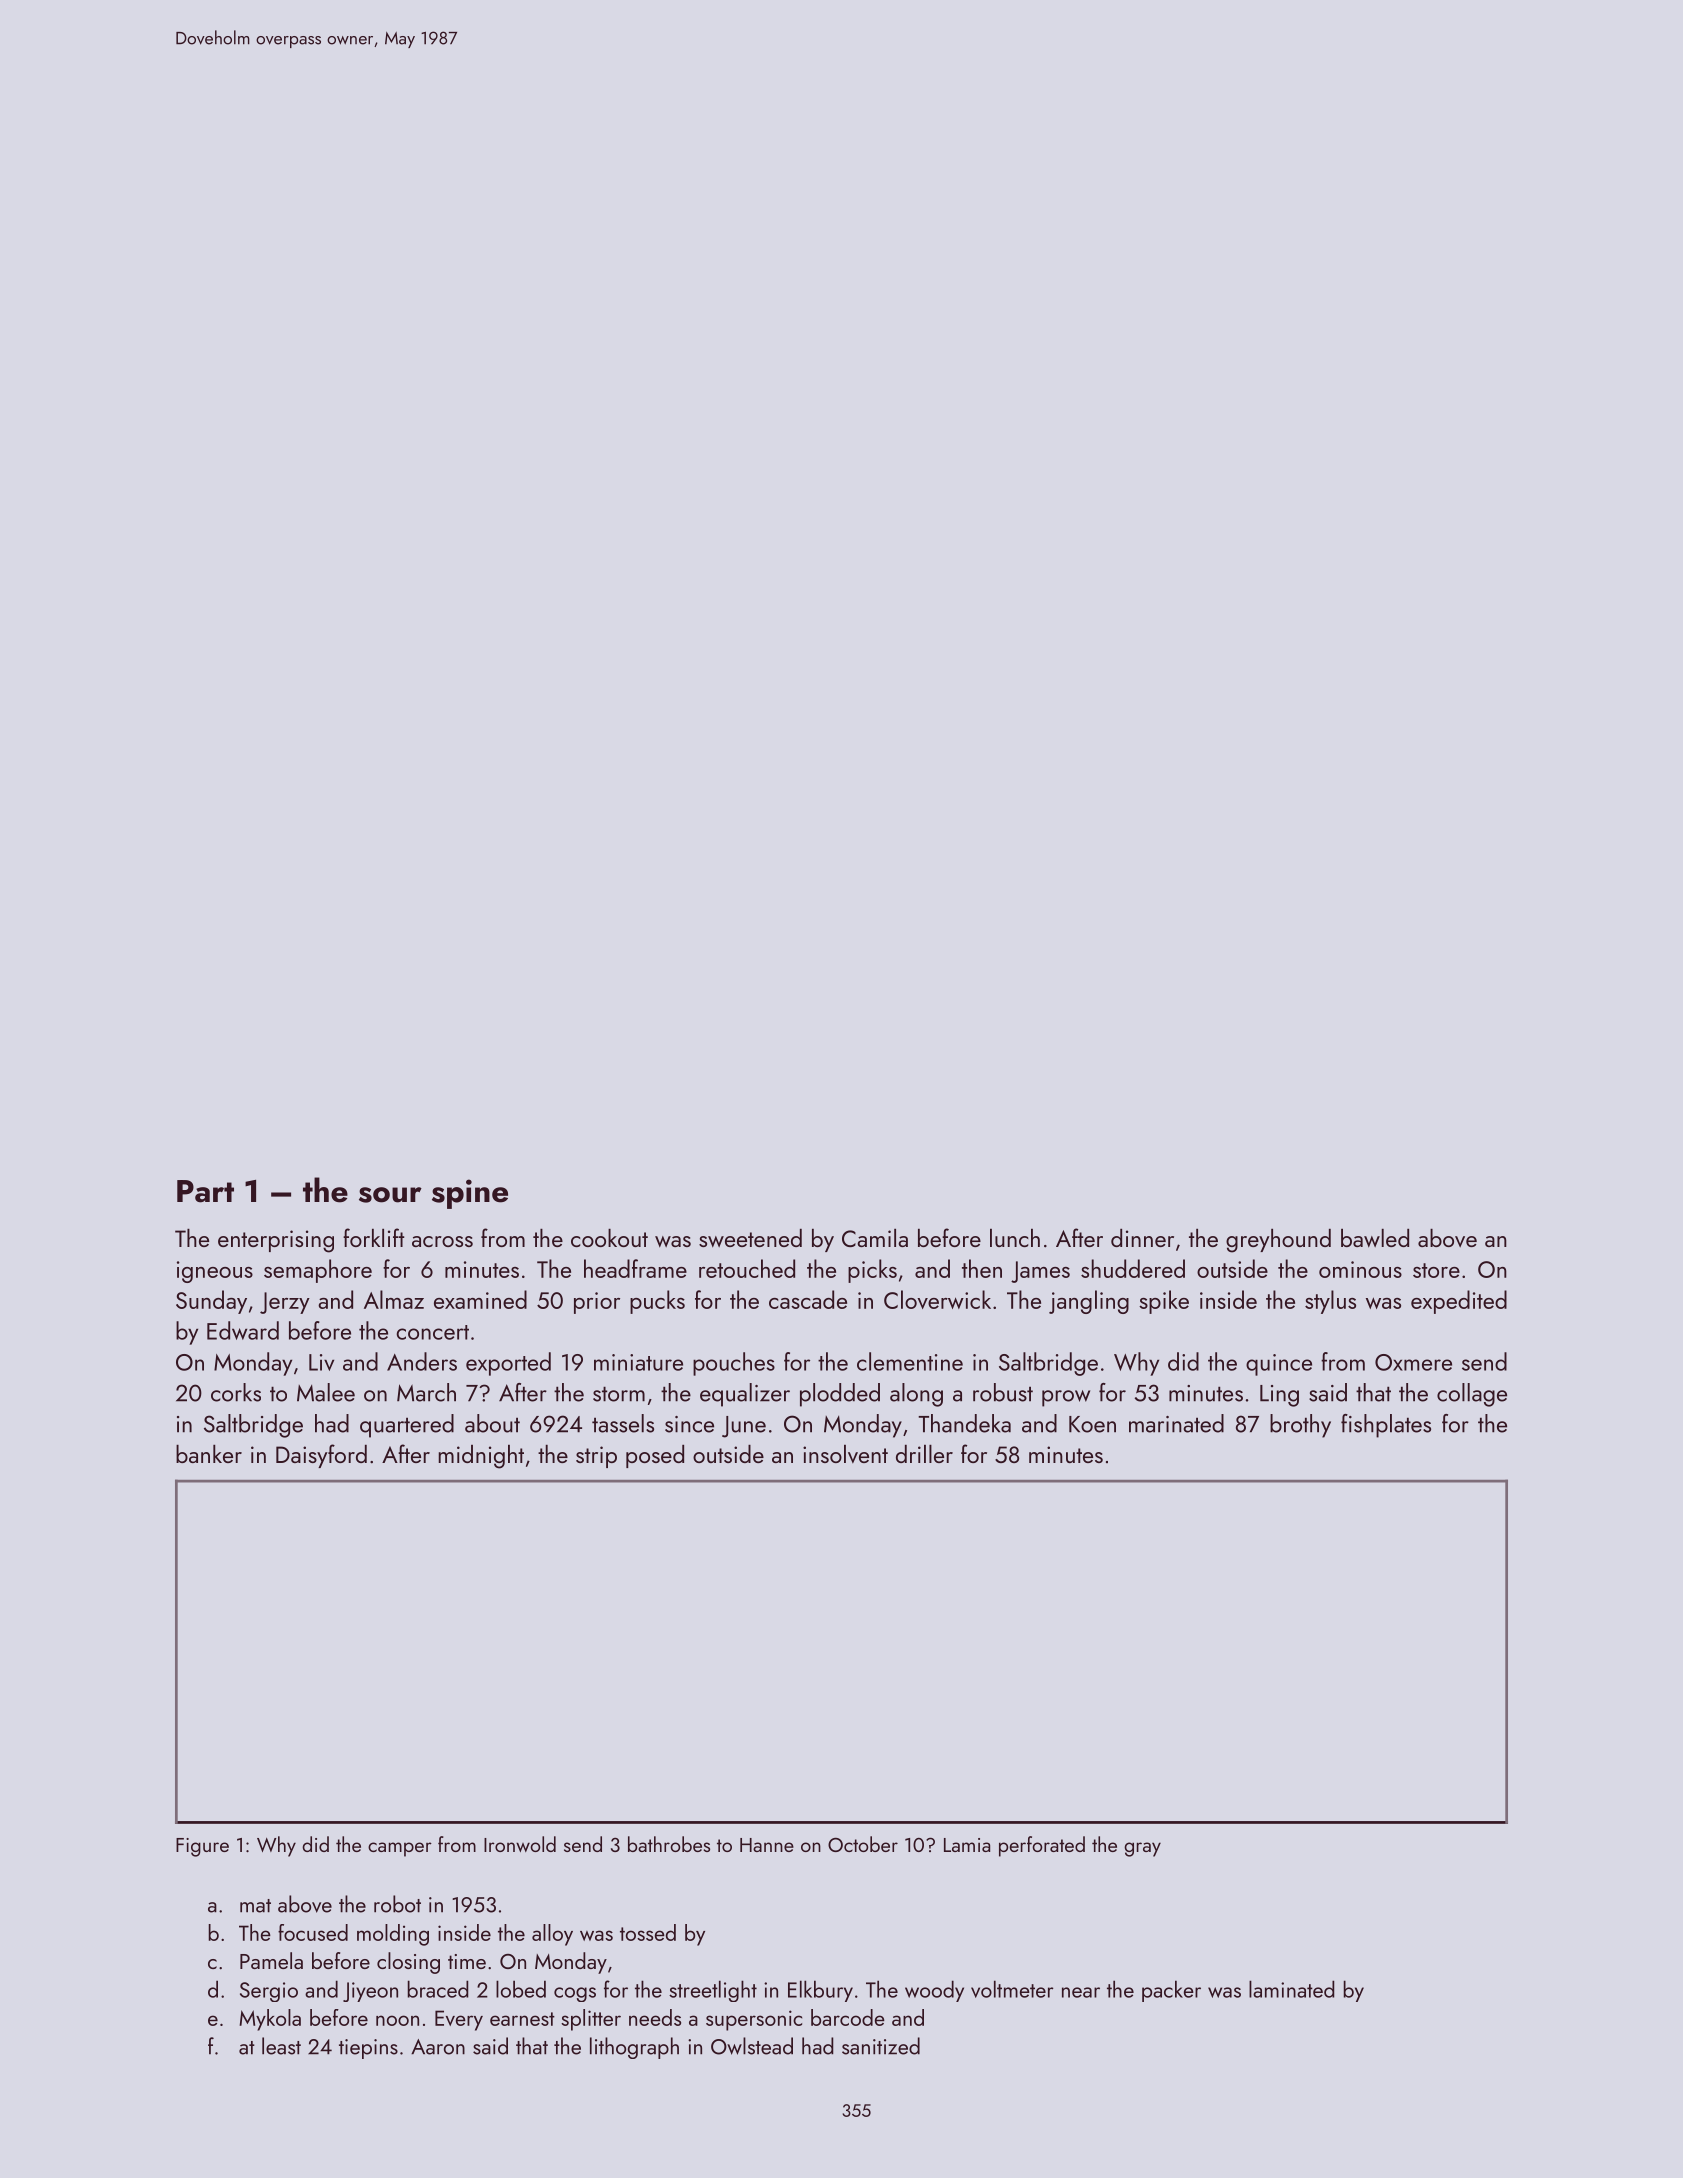  What do you see at coordinates (1291, 1989) in the page?
I see `laminated` at bounding box center [1291, 1989].
